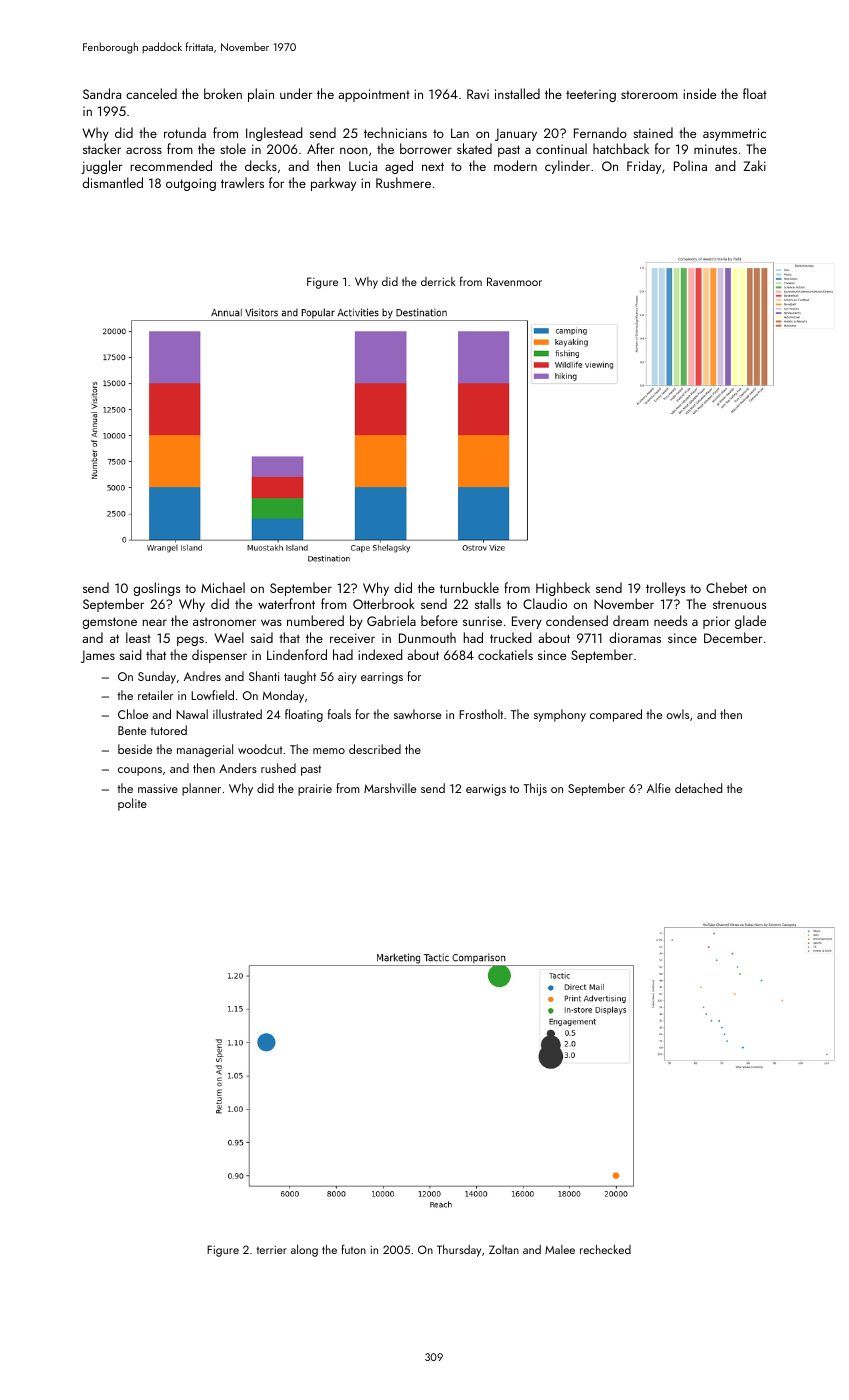  What do you see at coordinates (272, 1250) in the screenshot?
I see `terrier` at bounding box center [272, 1250].
